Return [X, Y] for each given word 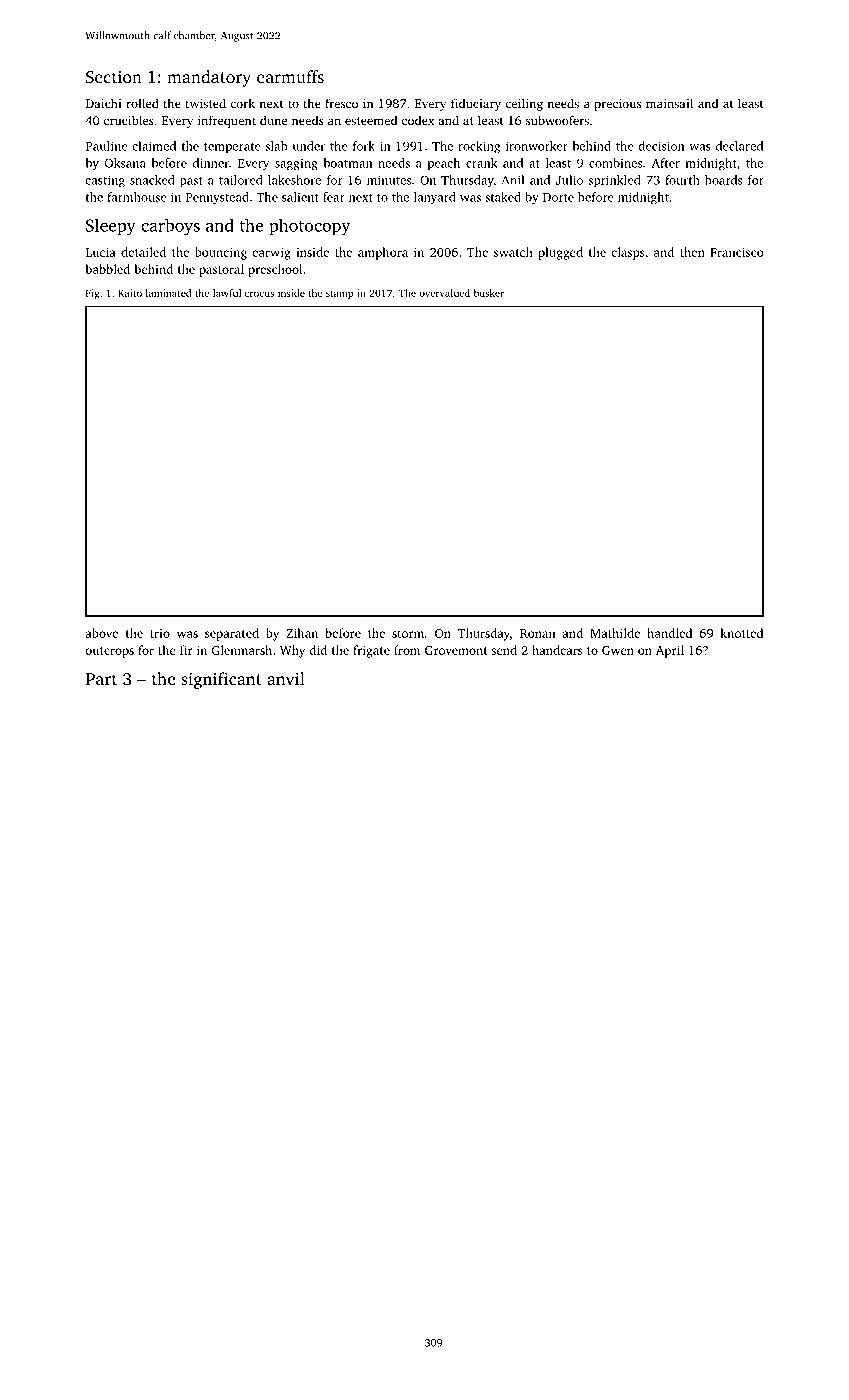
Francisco [737, 252]
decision [661, 146]
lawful [227, 293]
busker [489, 293]
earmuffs [290, 76]
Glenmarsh [242, 650]
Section [114, 76]
